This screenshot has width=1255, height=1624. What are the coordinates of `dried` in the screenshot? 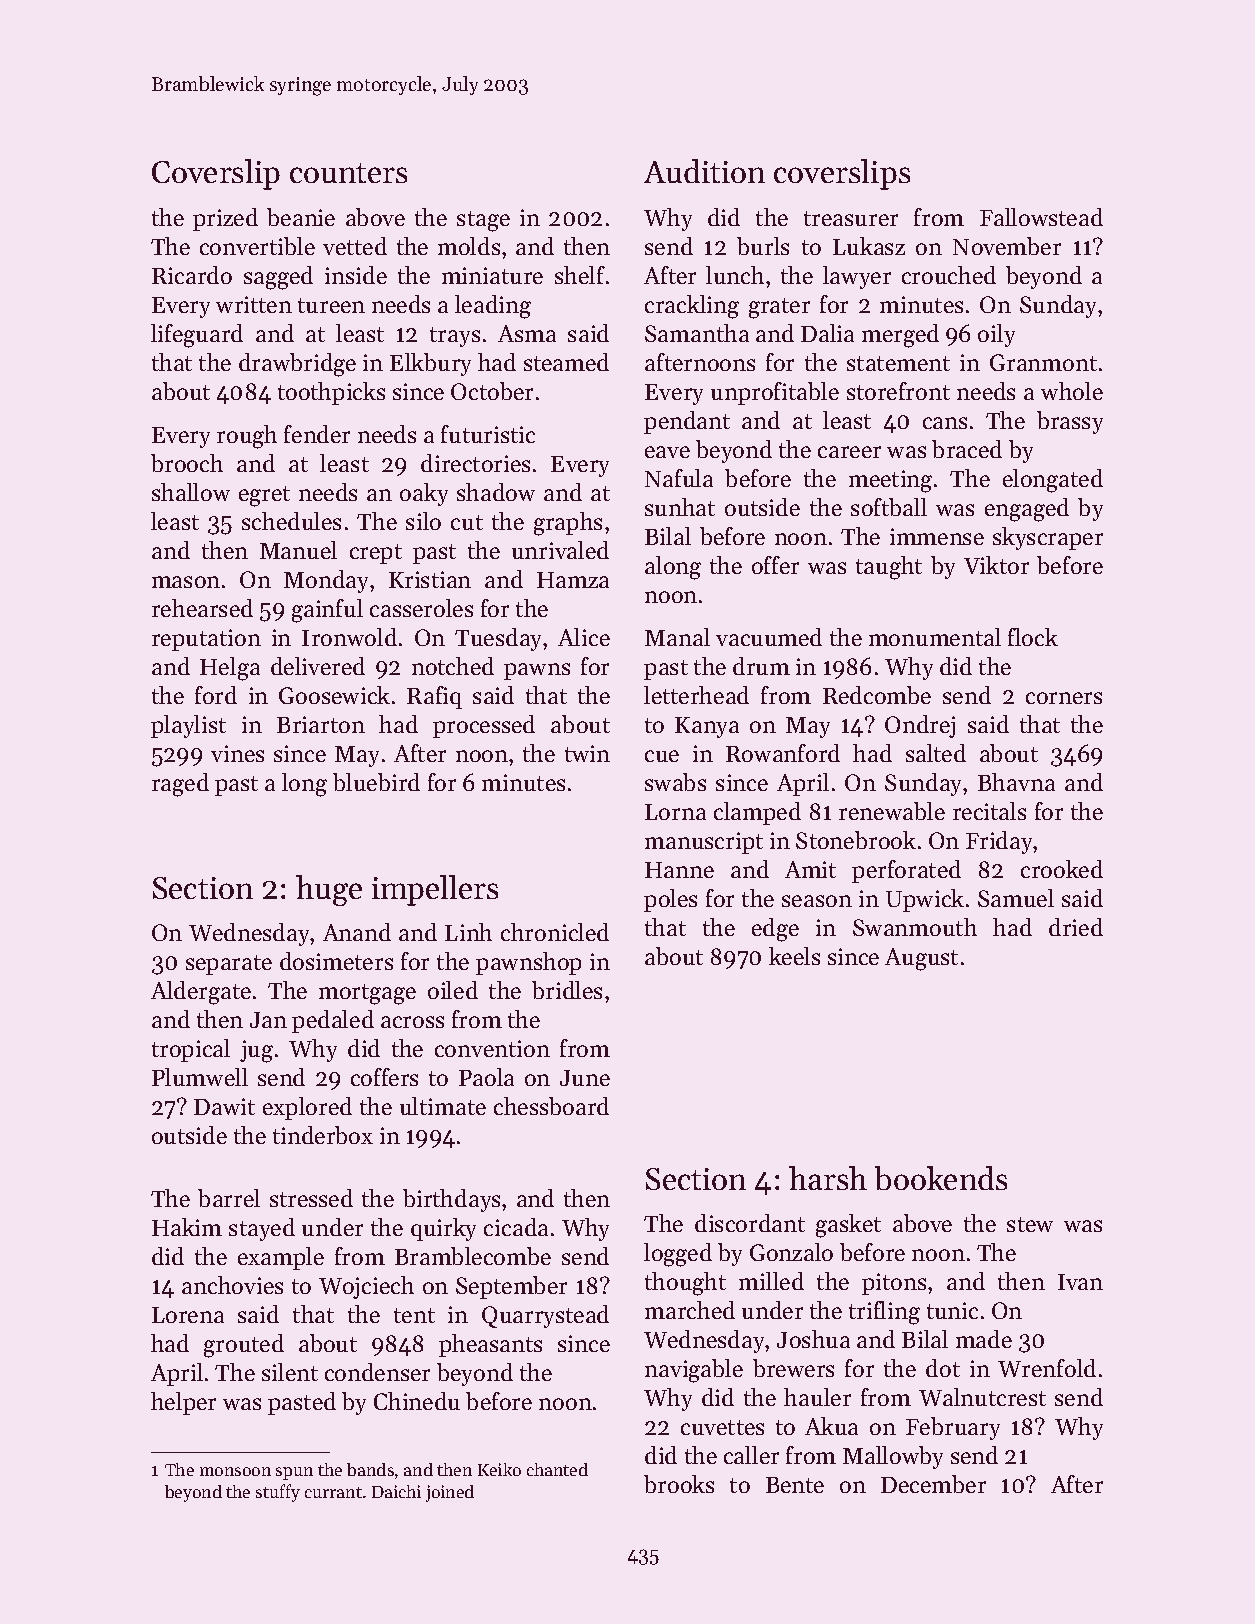 It's located at (1076, 927).
